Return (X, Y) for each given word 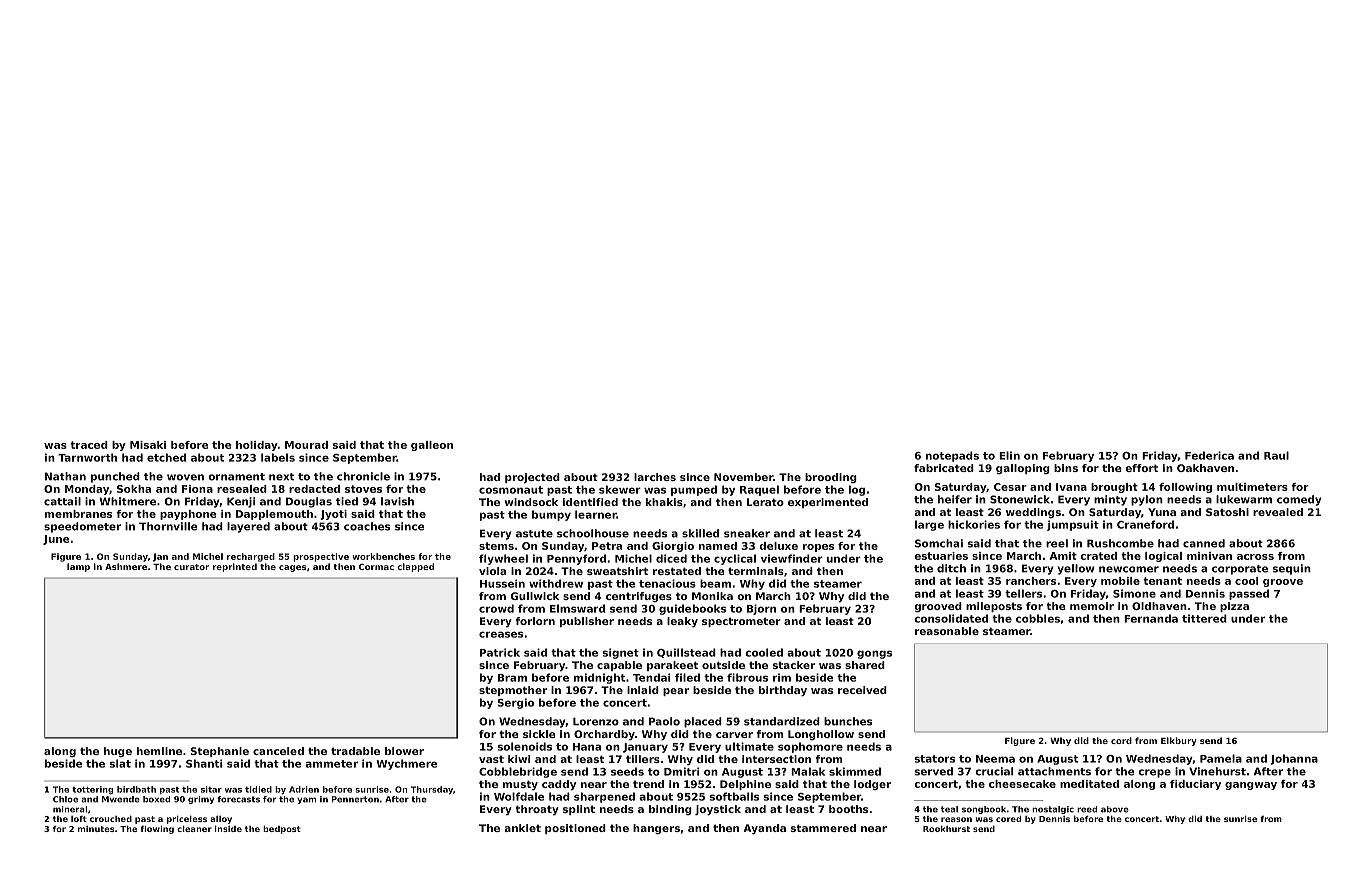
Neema (995, 759)
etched (166, 457)
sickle (539, 734)
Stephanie (220, 752)
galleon (432, 446)
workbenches (383, 556)
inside (228, 829)
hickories (974, 524)
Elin (1009, 455)
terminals (756, 571)
